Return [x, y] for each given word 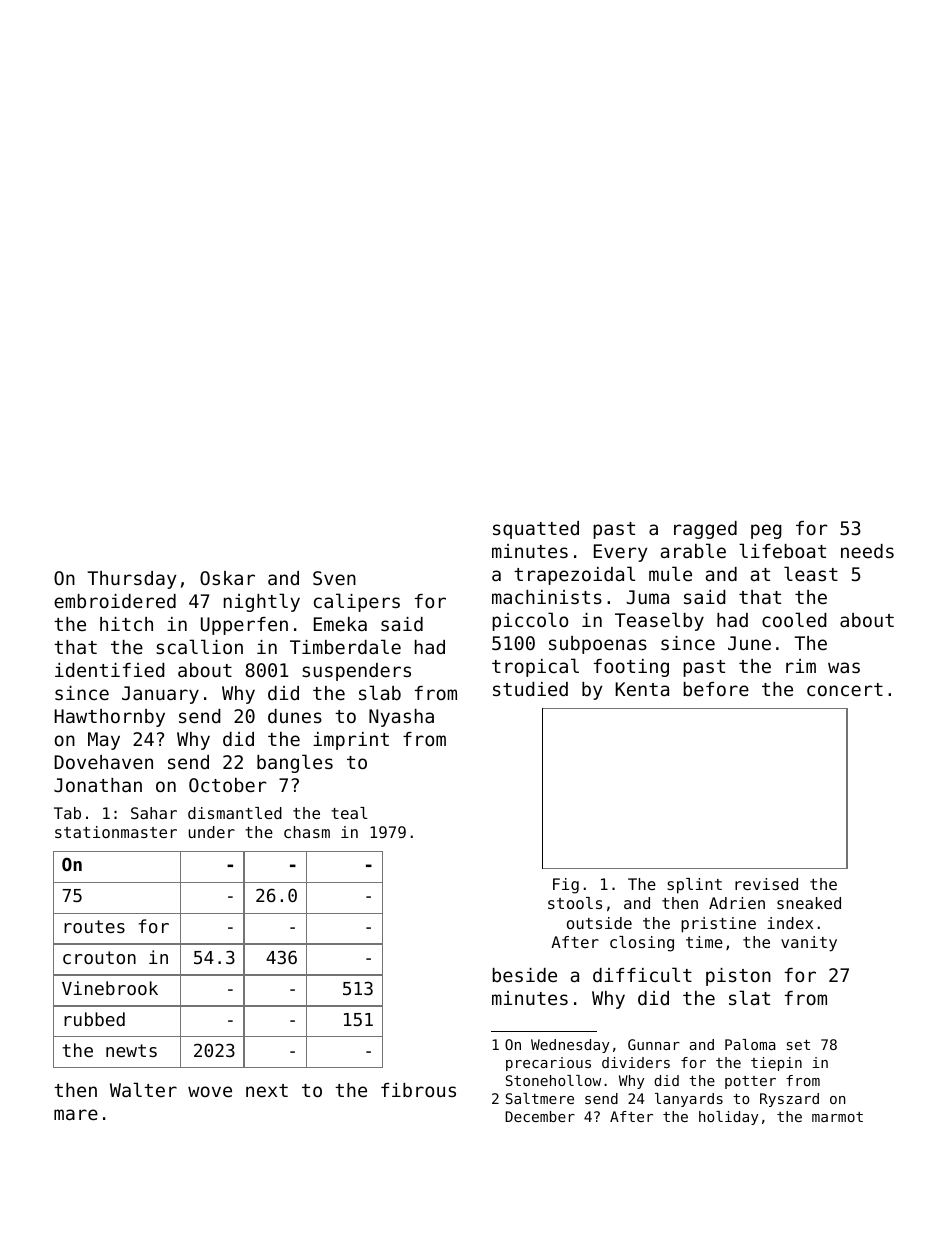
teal [349, 813]
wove [210, 1091]
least [811, 573]
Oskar [227, 578]
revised [766, 884]
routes [94, 926]
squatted [536, 530]
